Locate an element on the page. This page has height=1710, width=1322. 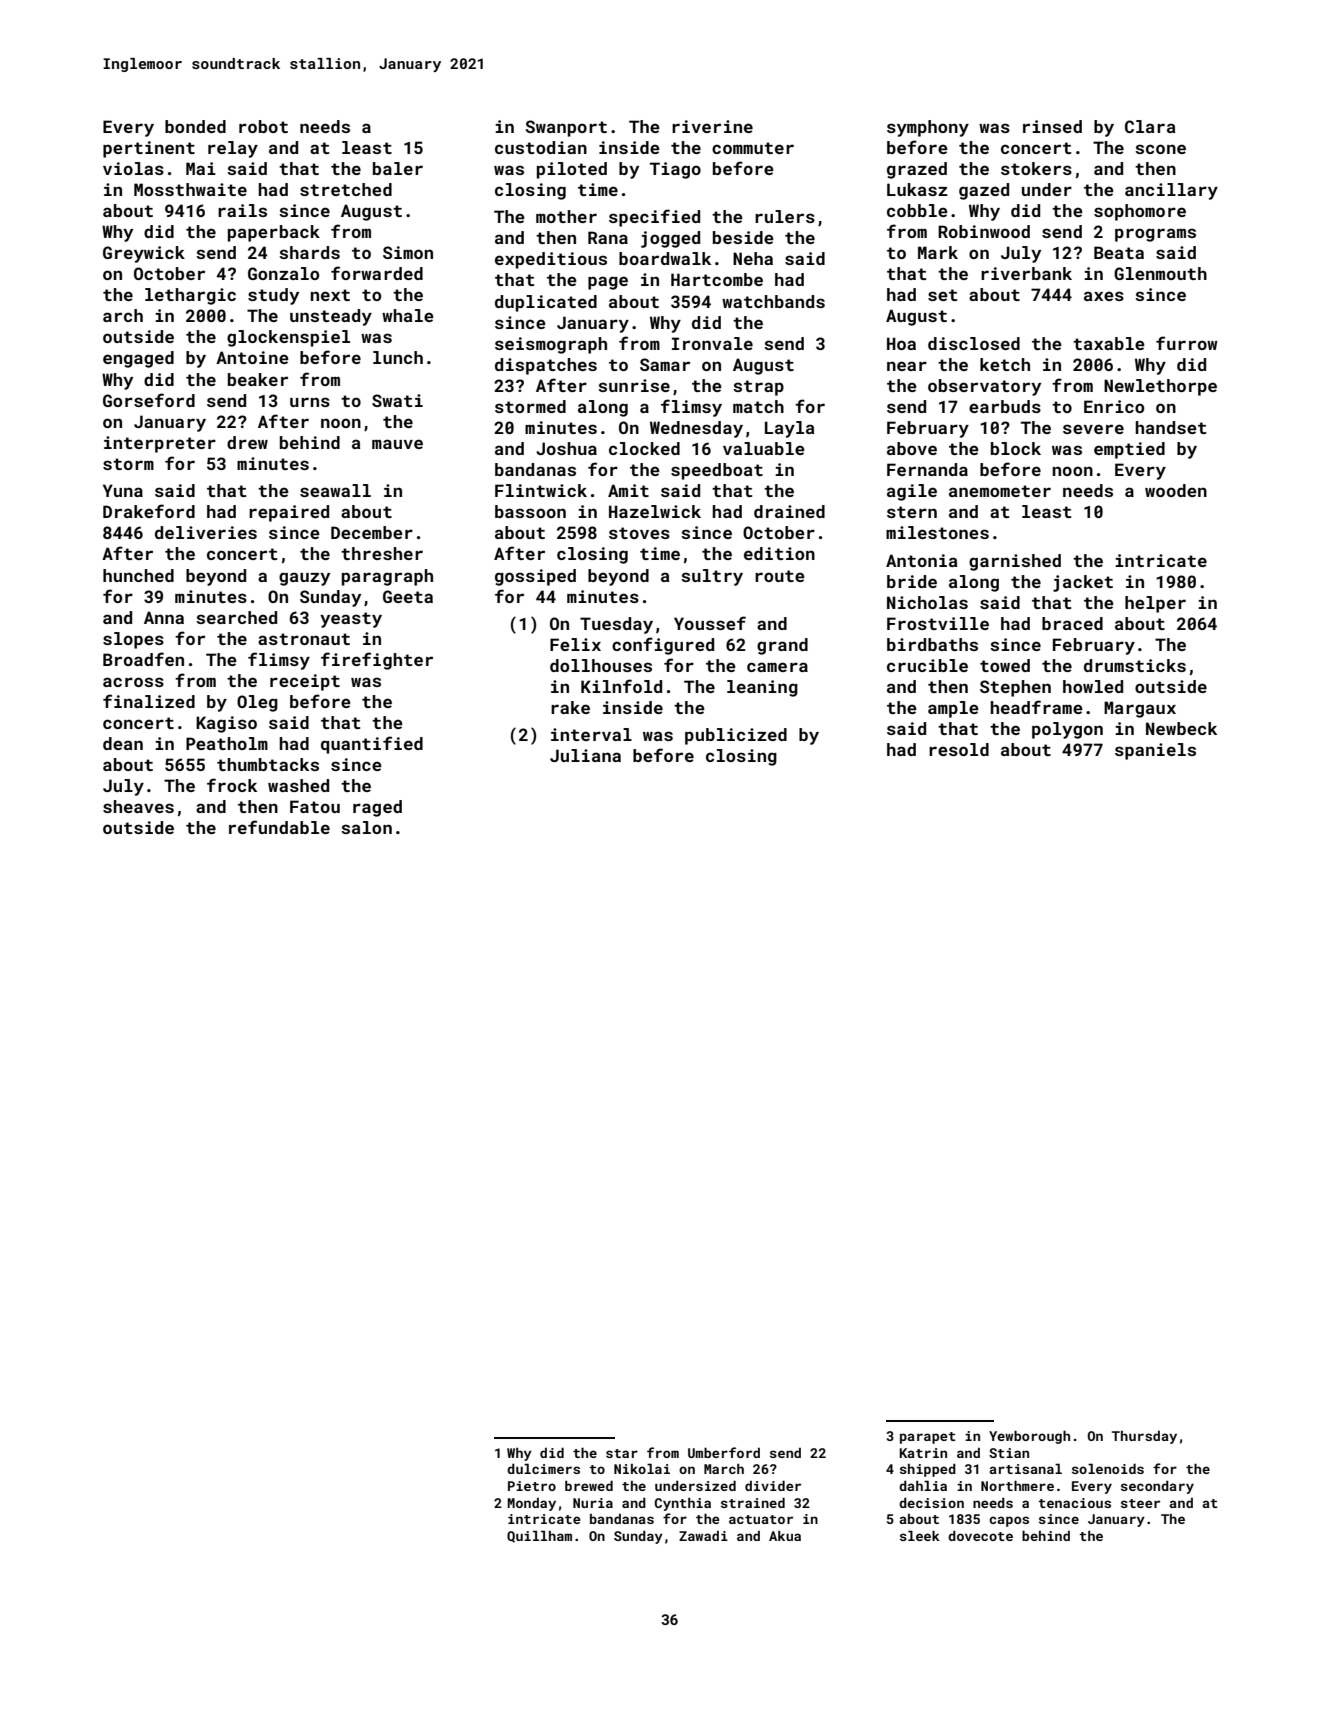
Newbeck is located at coordinates (1181, 728).
